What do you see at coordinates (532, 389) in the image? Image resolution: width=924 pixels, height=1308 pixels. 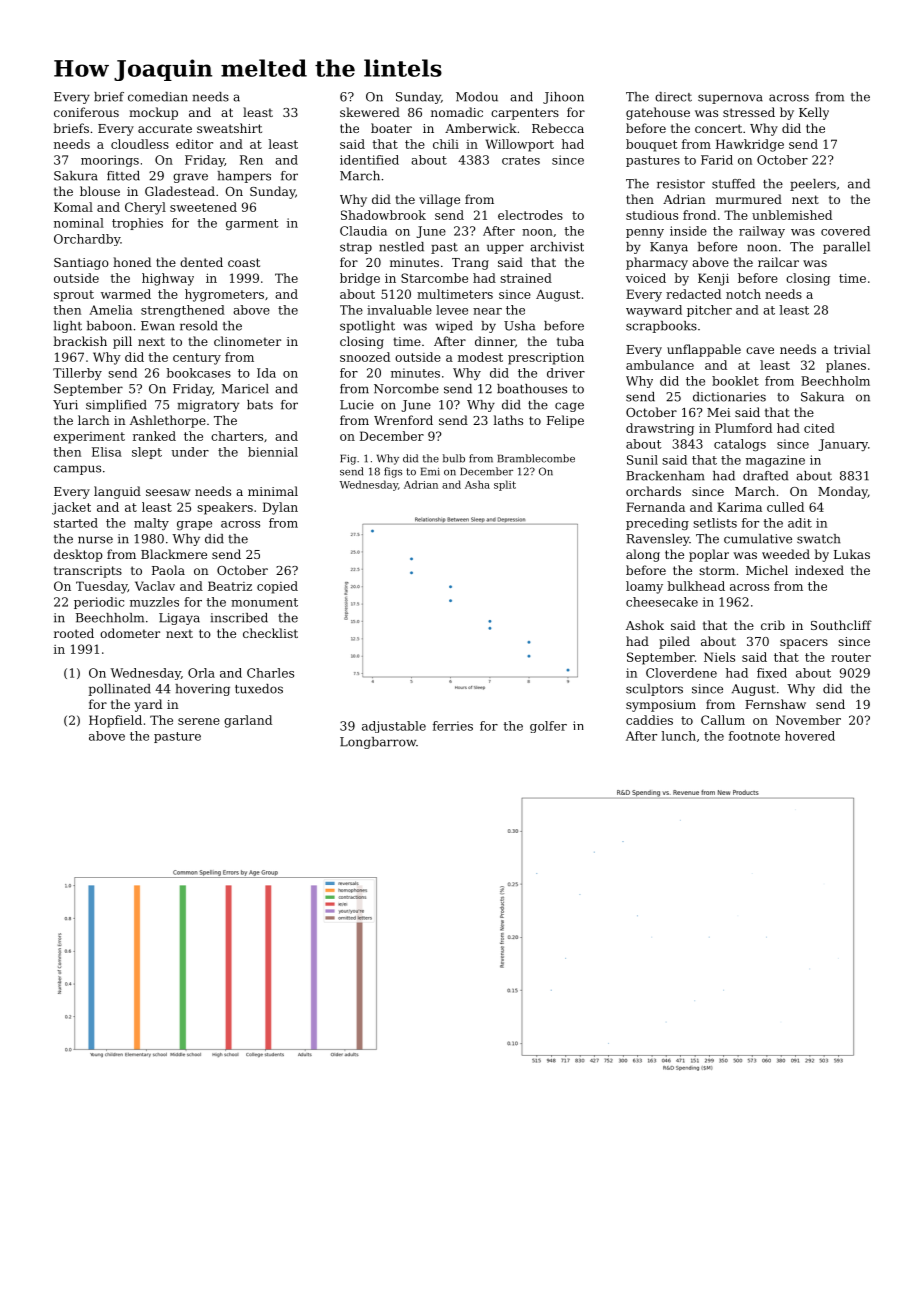 I see `boathouses` at bounding box center [532, 389].
